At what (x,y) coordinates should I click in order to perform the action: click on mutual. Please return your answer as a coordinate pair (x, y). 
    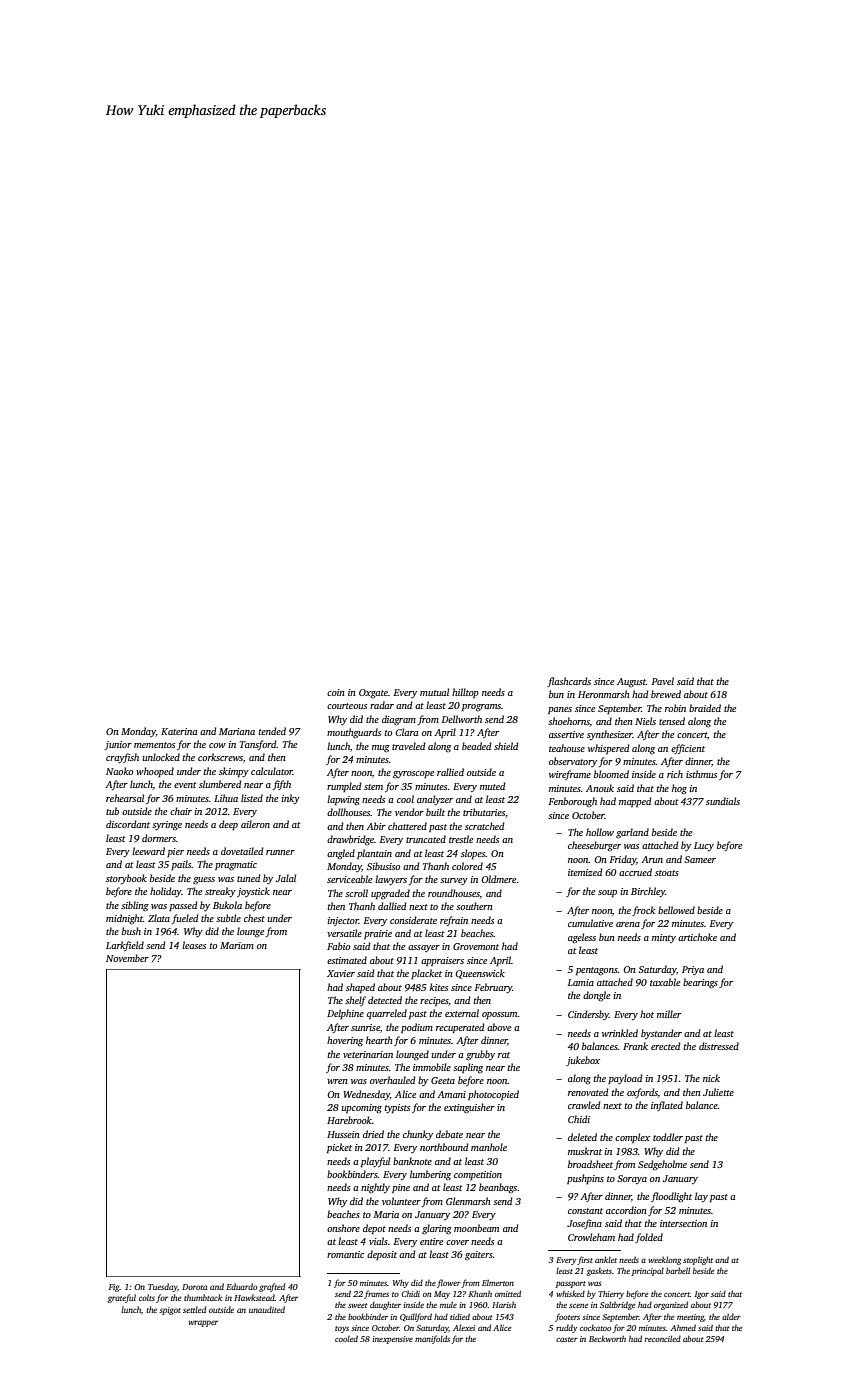
    Looking at the image, I should click on (434, 692).
